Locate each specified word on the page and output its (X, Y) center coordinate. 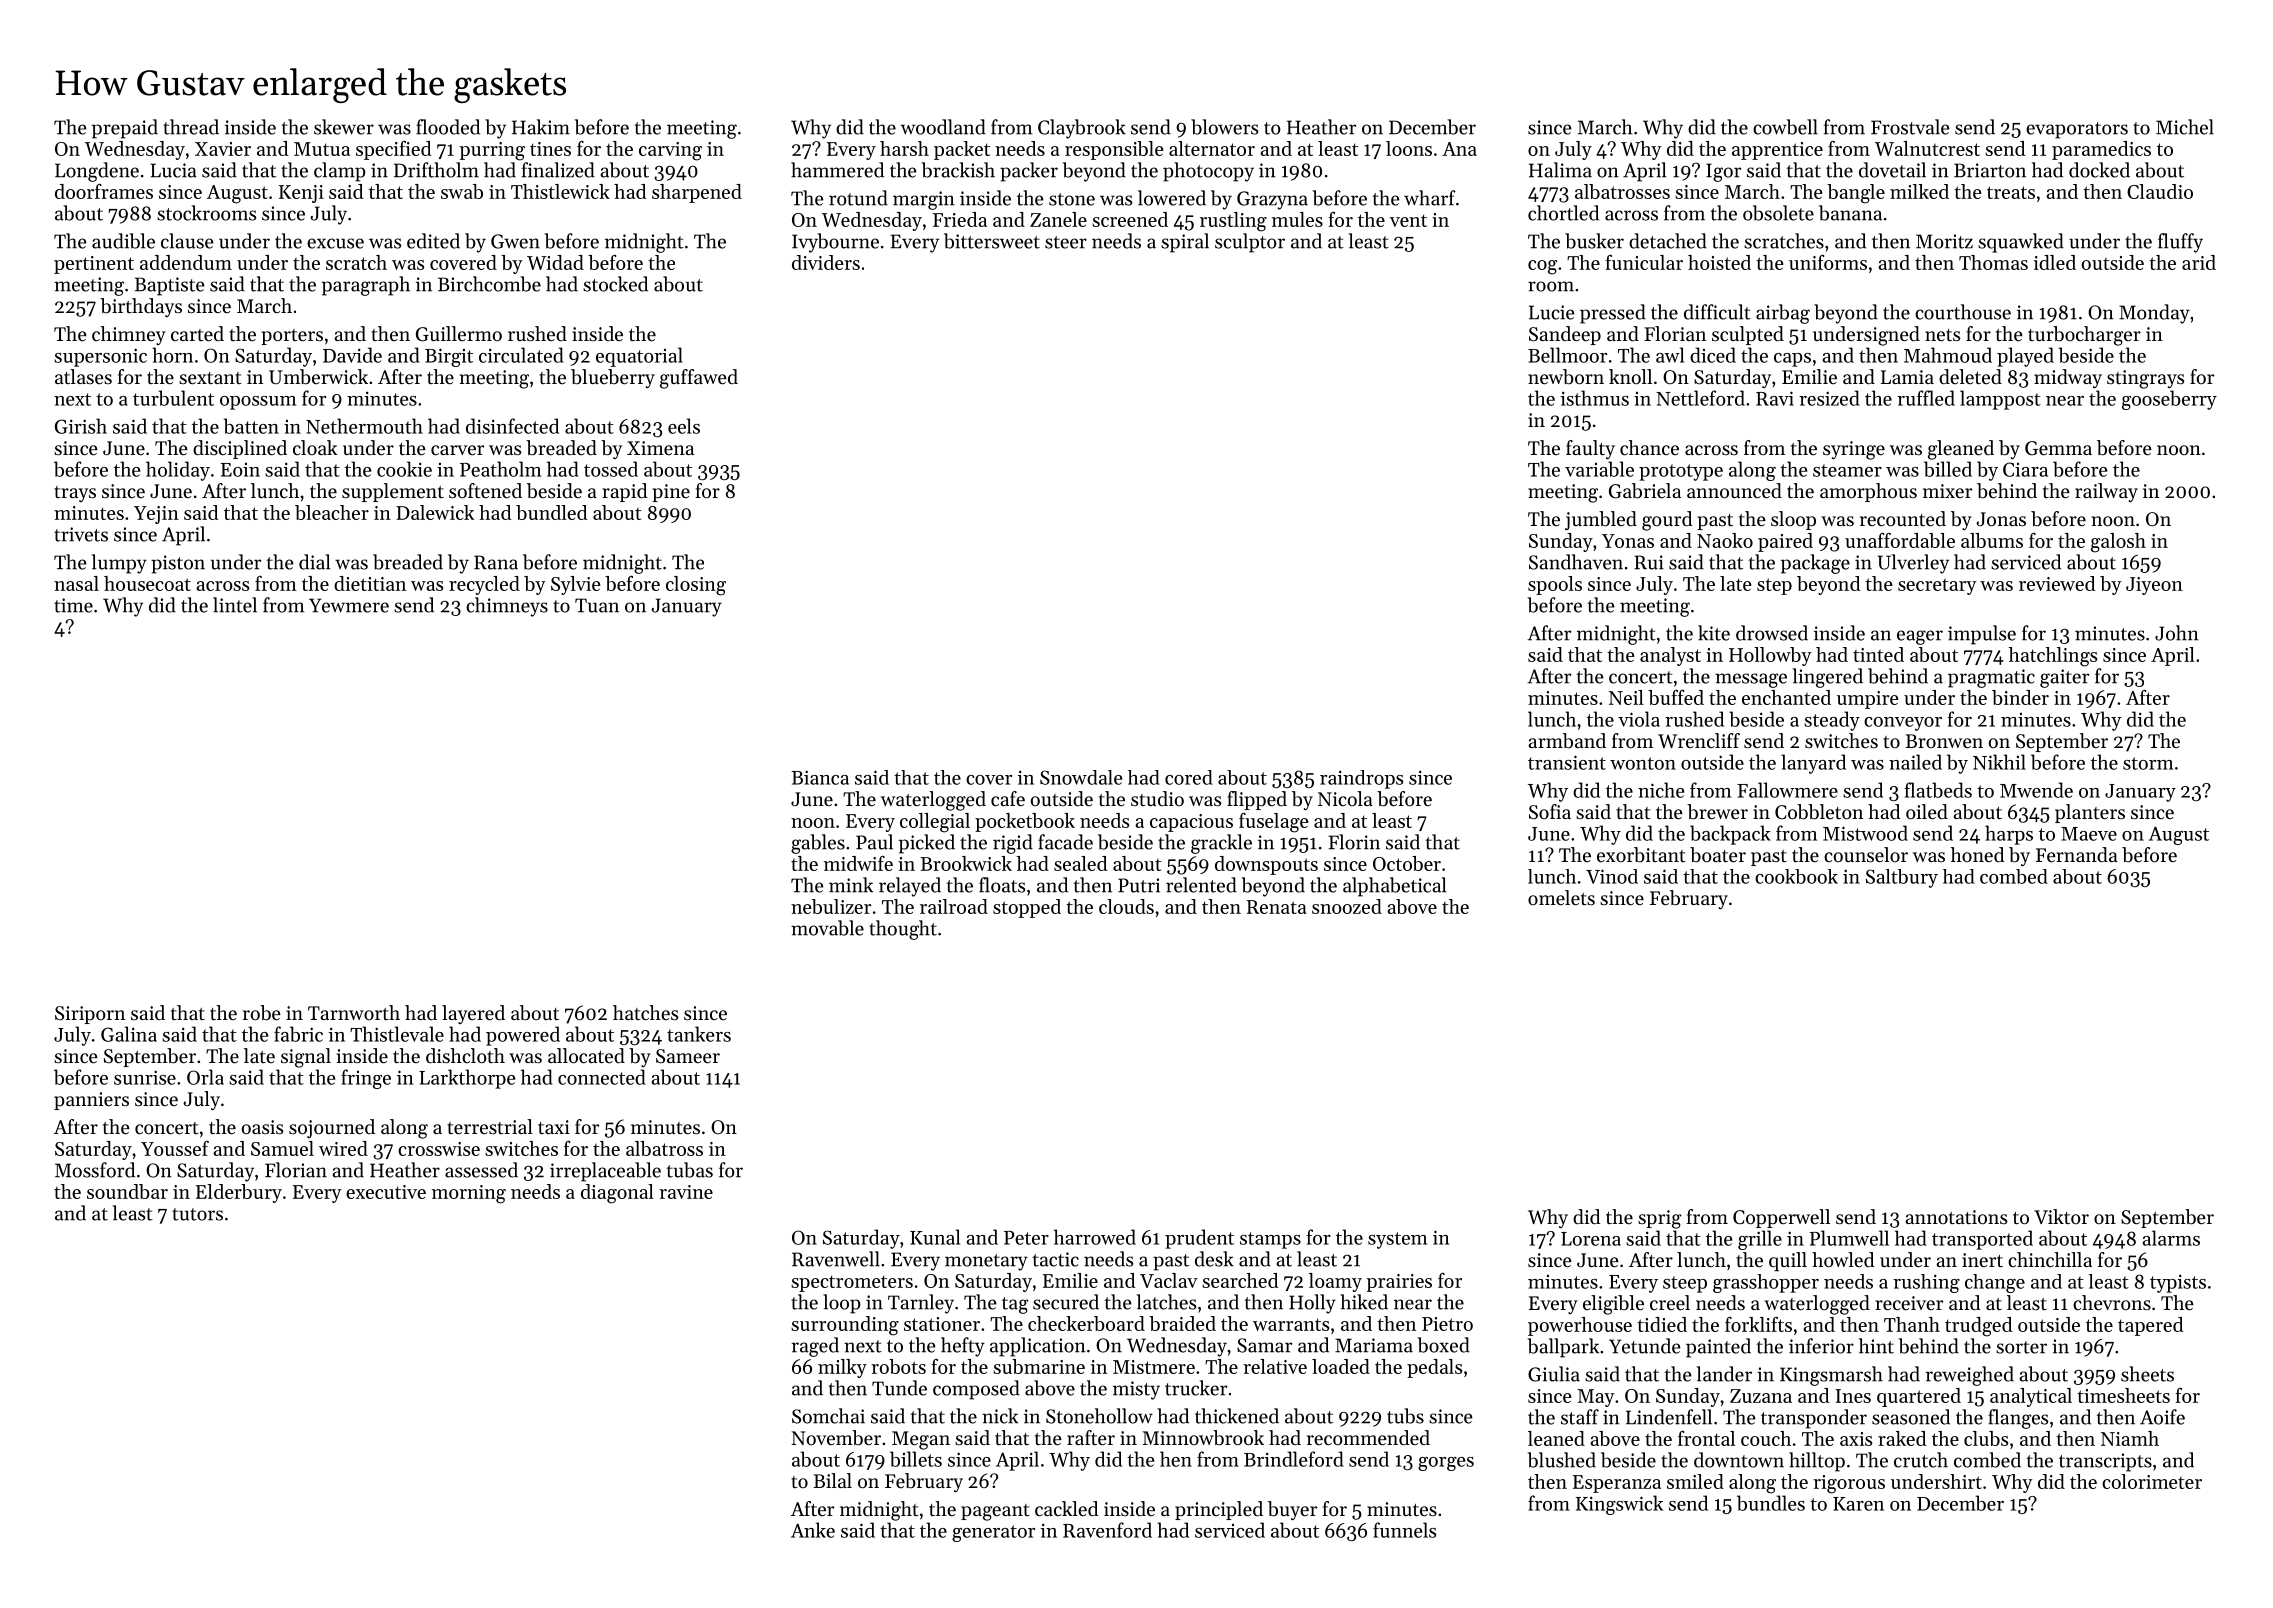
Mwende (2036, 790)
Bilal (833, 1480)
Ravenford (1107, 1530)
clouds (1126, 906)
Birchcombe (489, 284)
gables (818, 844)
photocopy (1208, 172)
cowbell (1785, 127)
